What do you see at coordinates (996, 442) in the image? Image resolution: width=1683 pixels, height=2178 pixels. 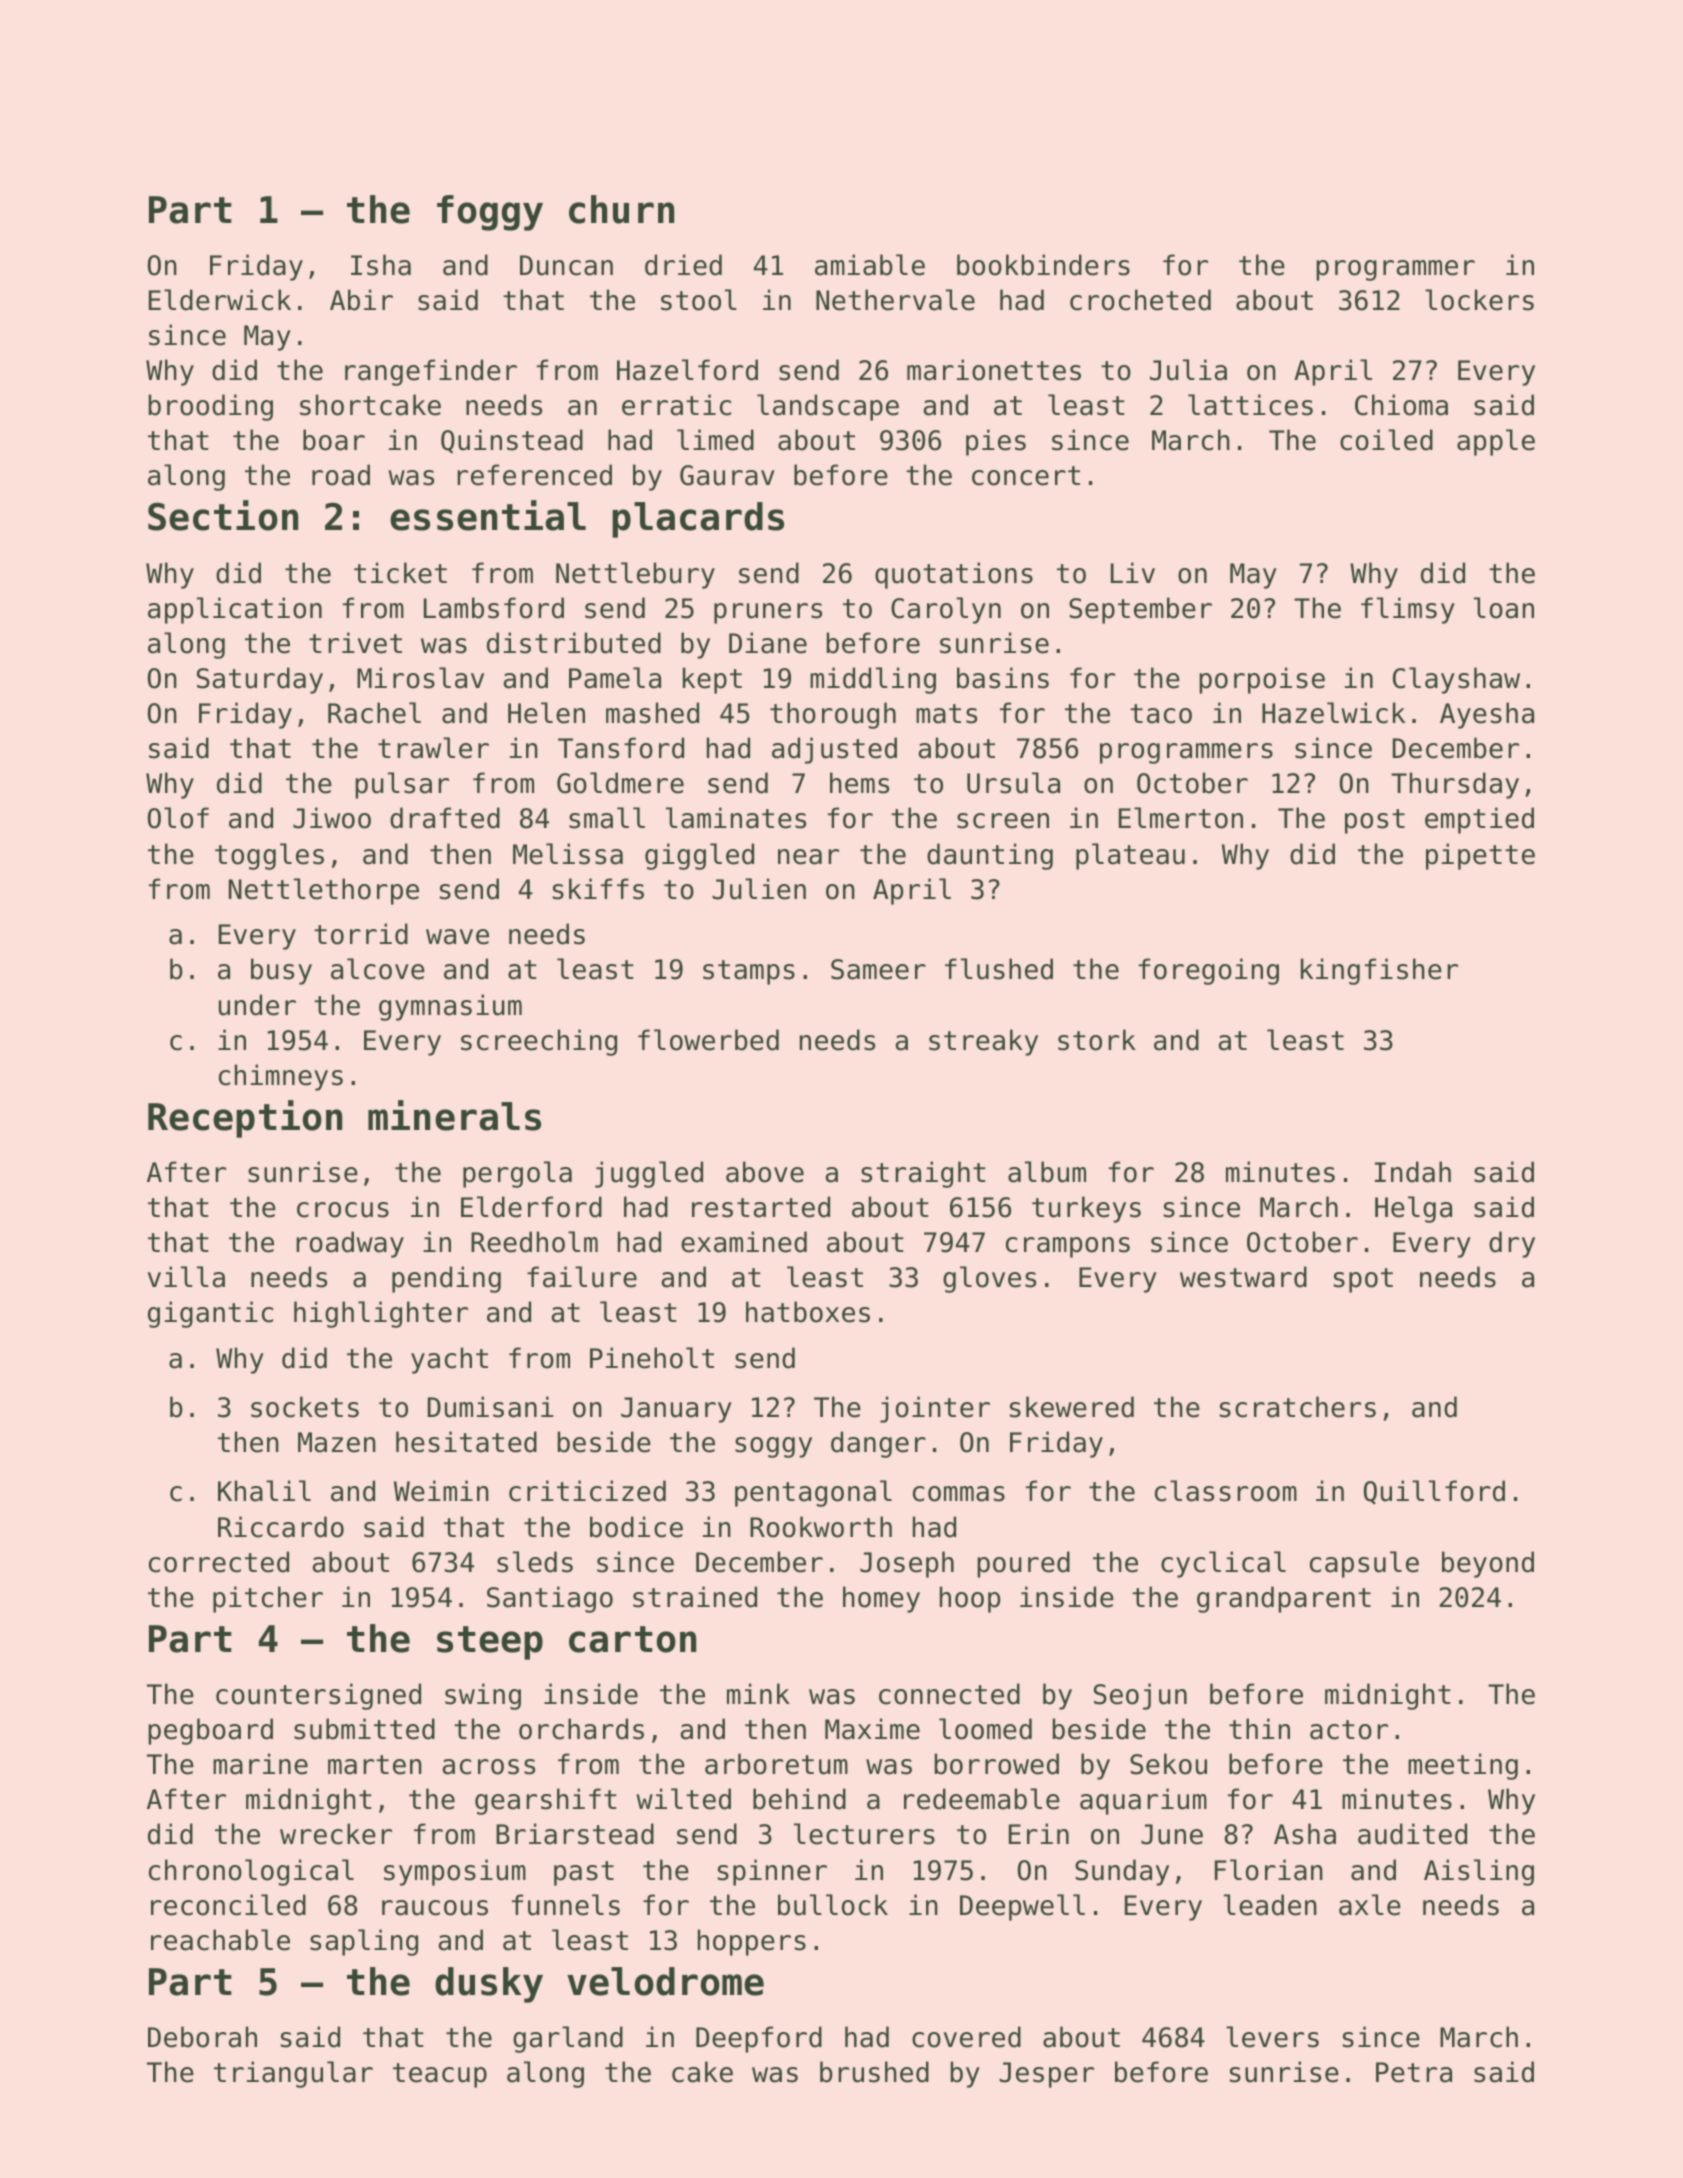 I see `pies` at bounding box center [996, 442].
